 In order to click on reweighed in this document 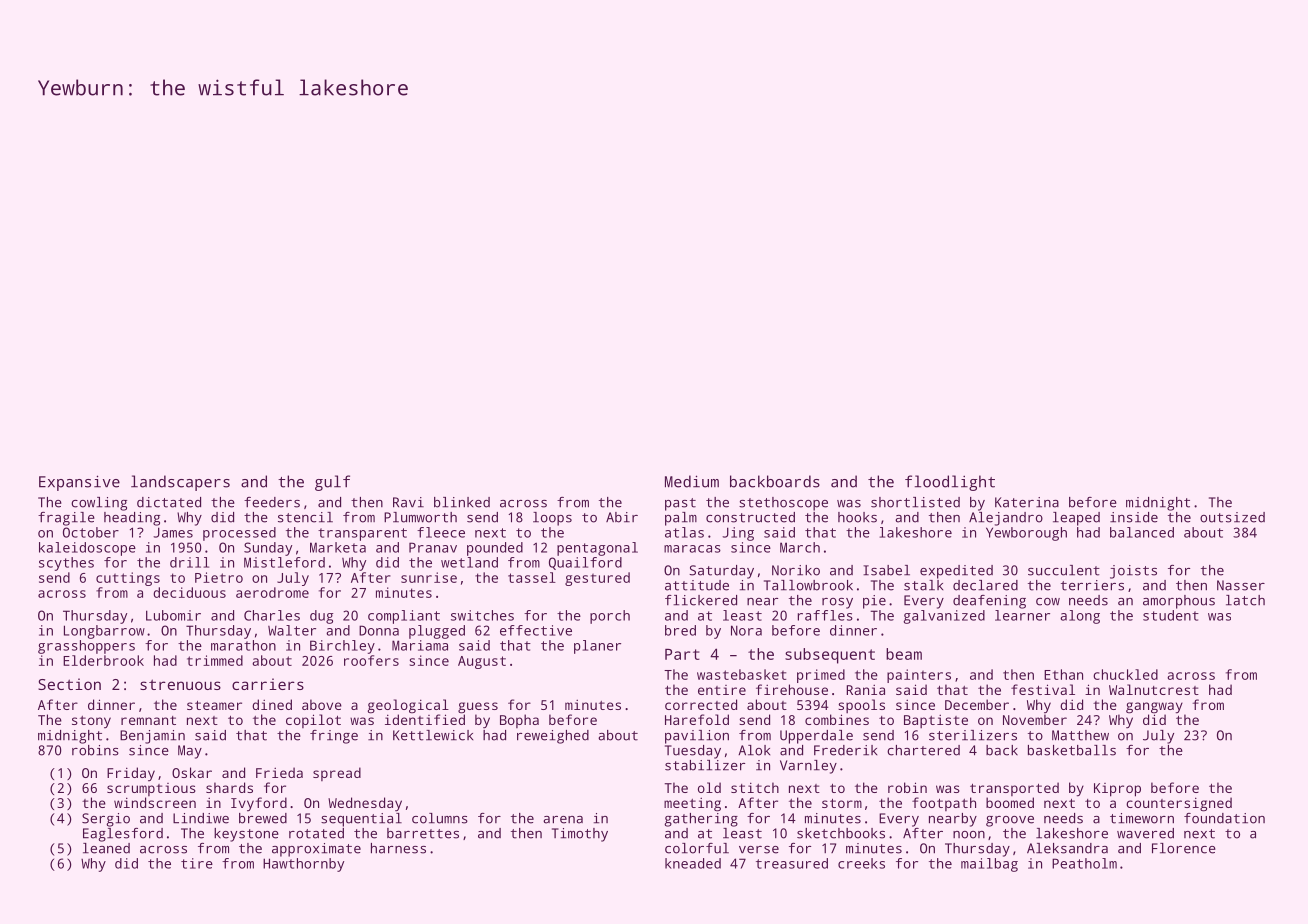, I will do `click(553, 737)`.
